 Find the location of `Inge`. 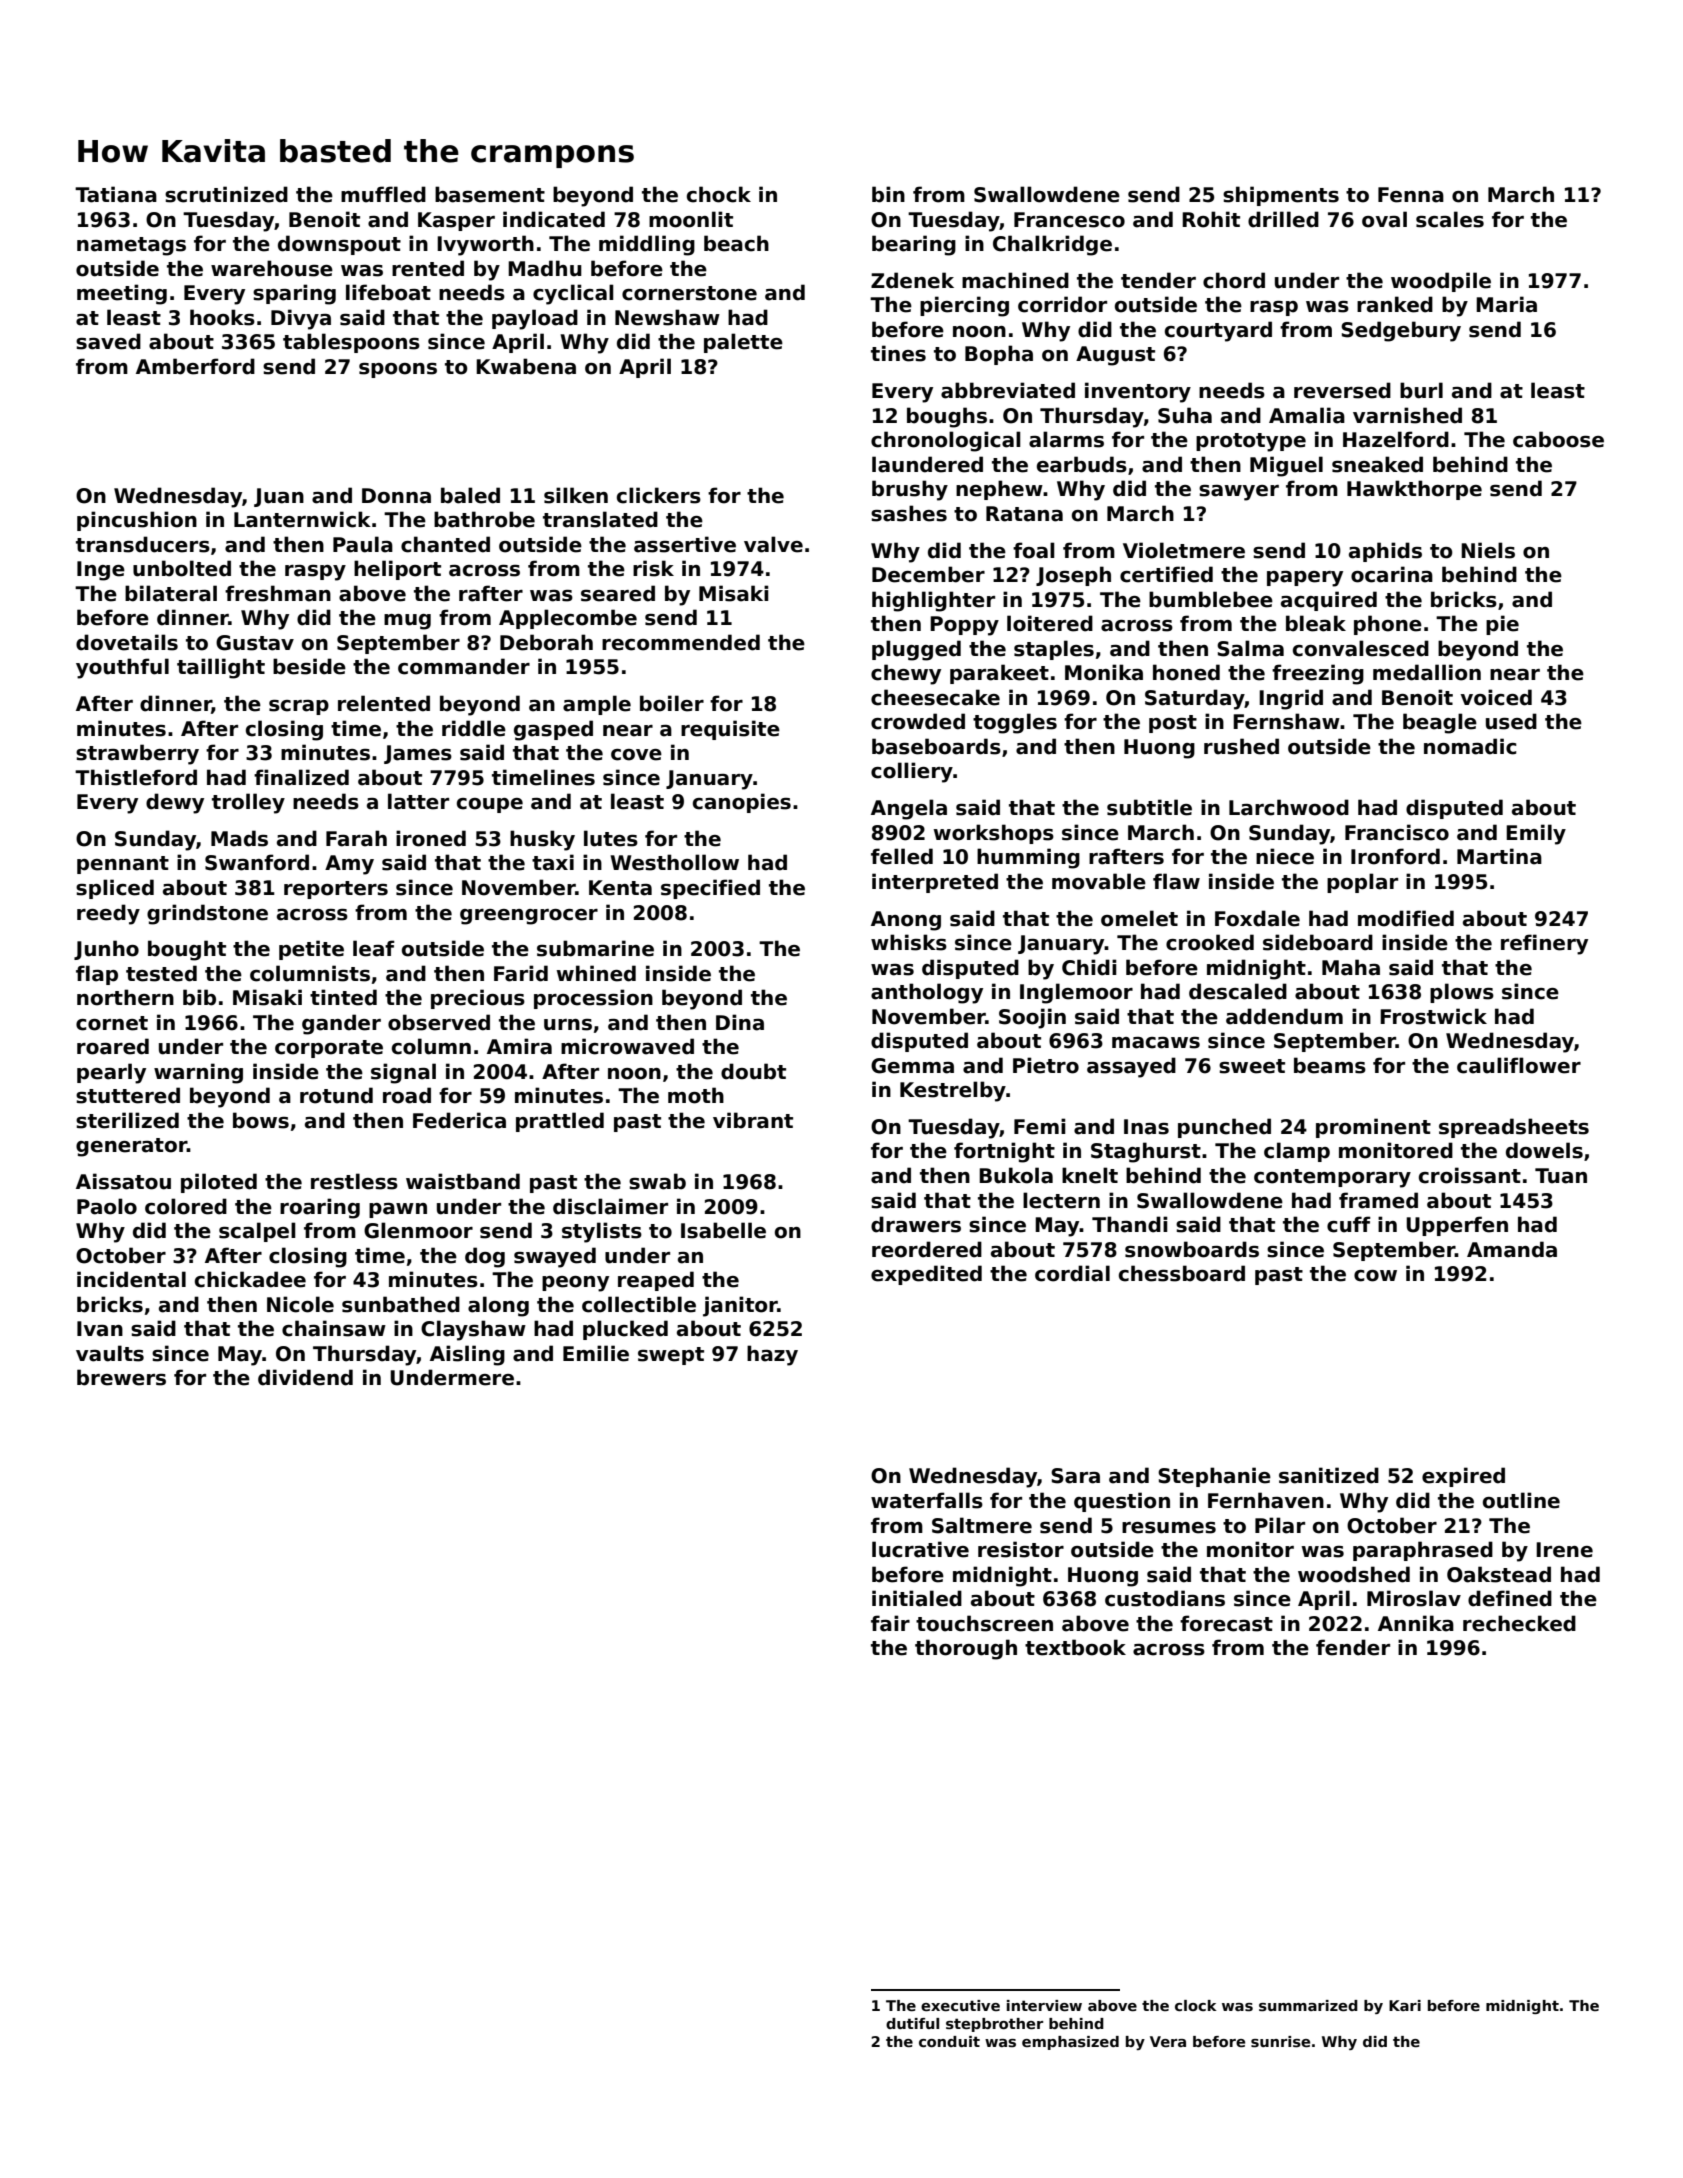

Inge is located at coordinates (101, 571).
